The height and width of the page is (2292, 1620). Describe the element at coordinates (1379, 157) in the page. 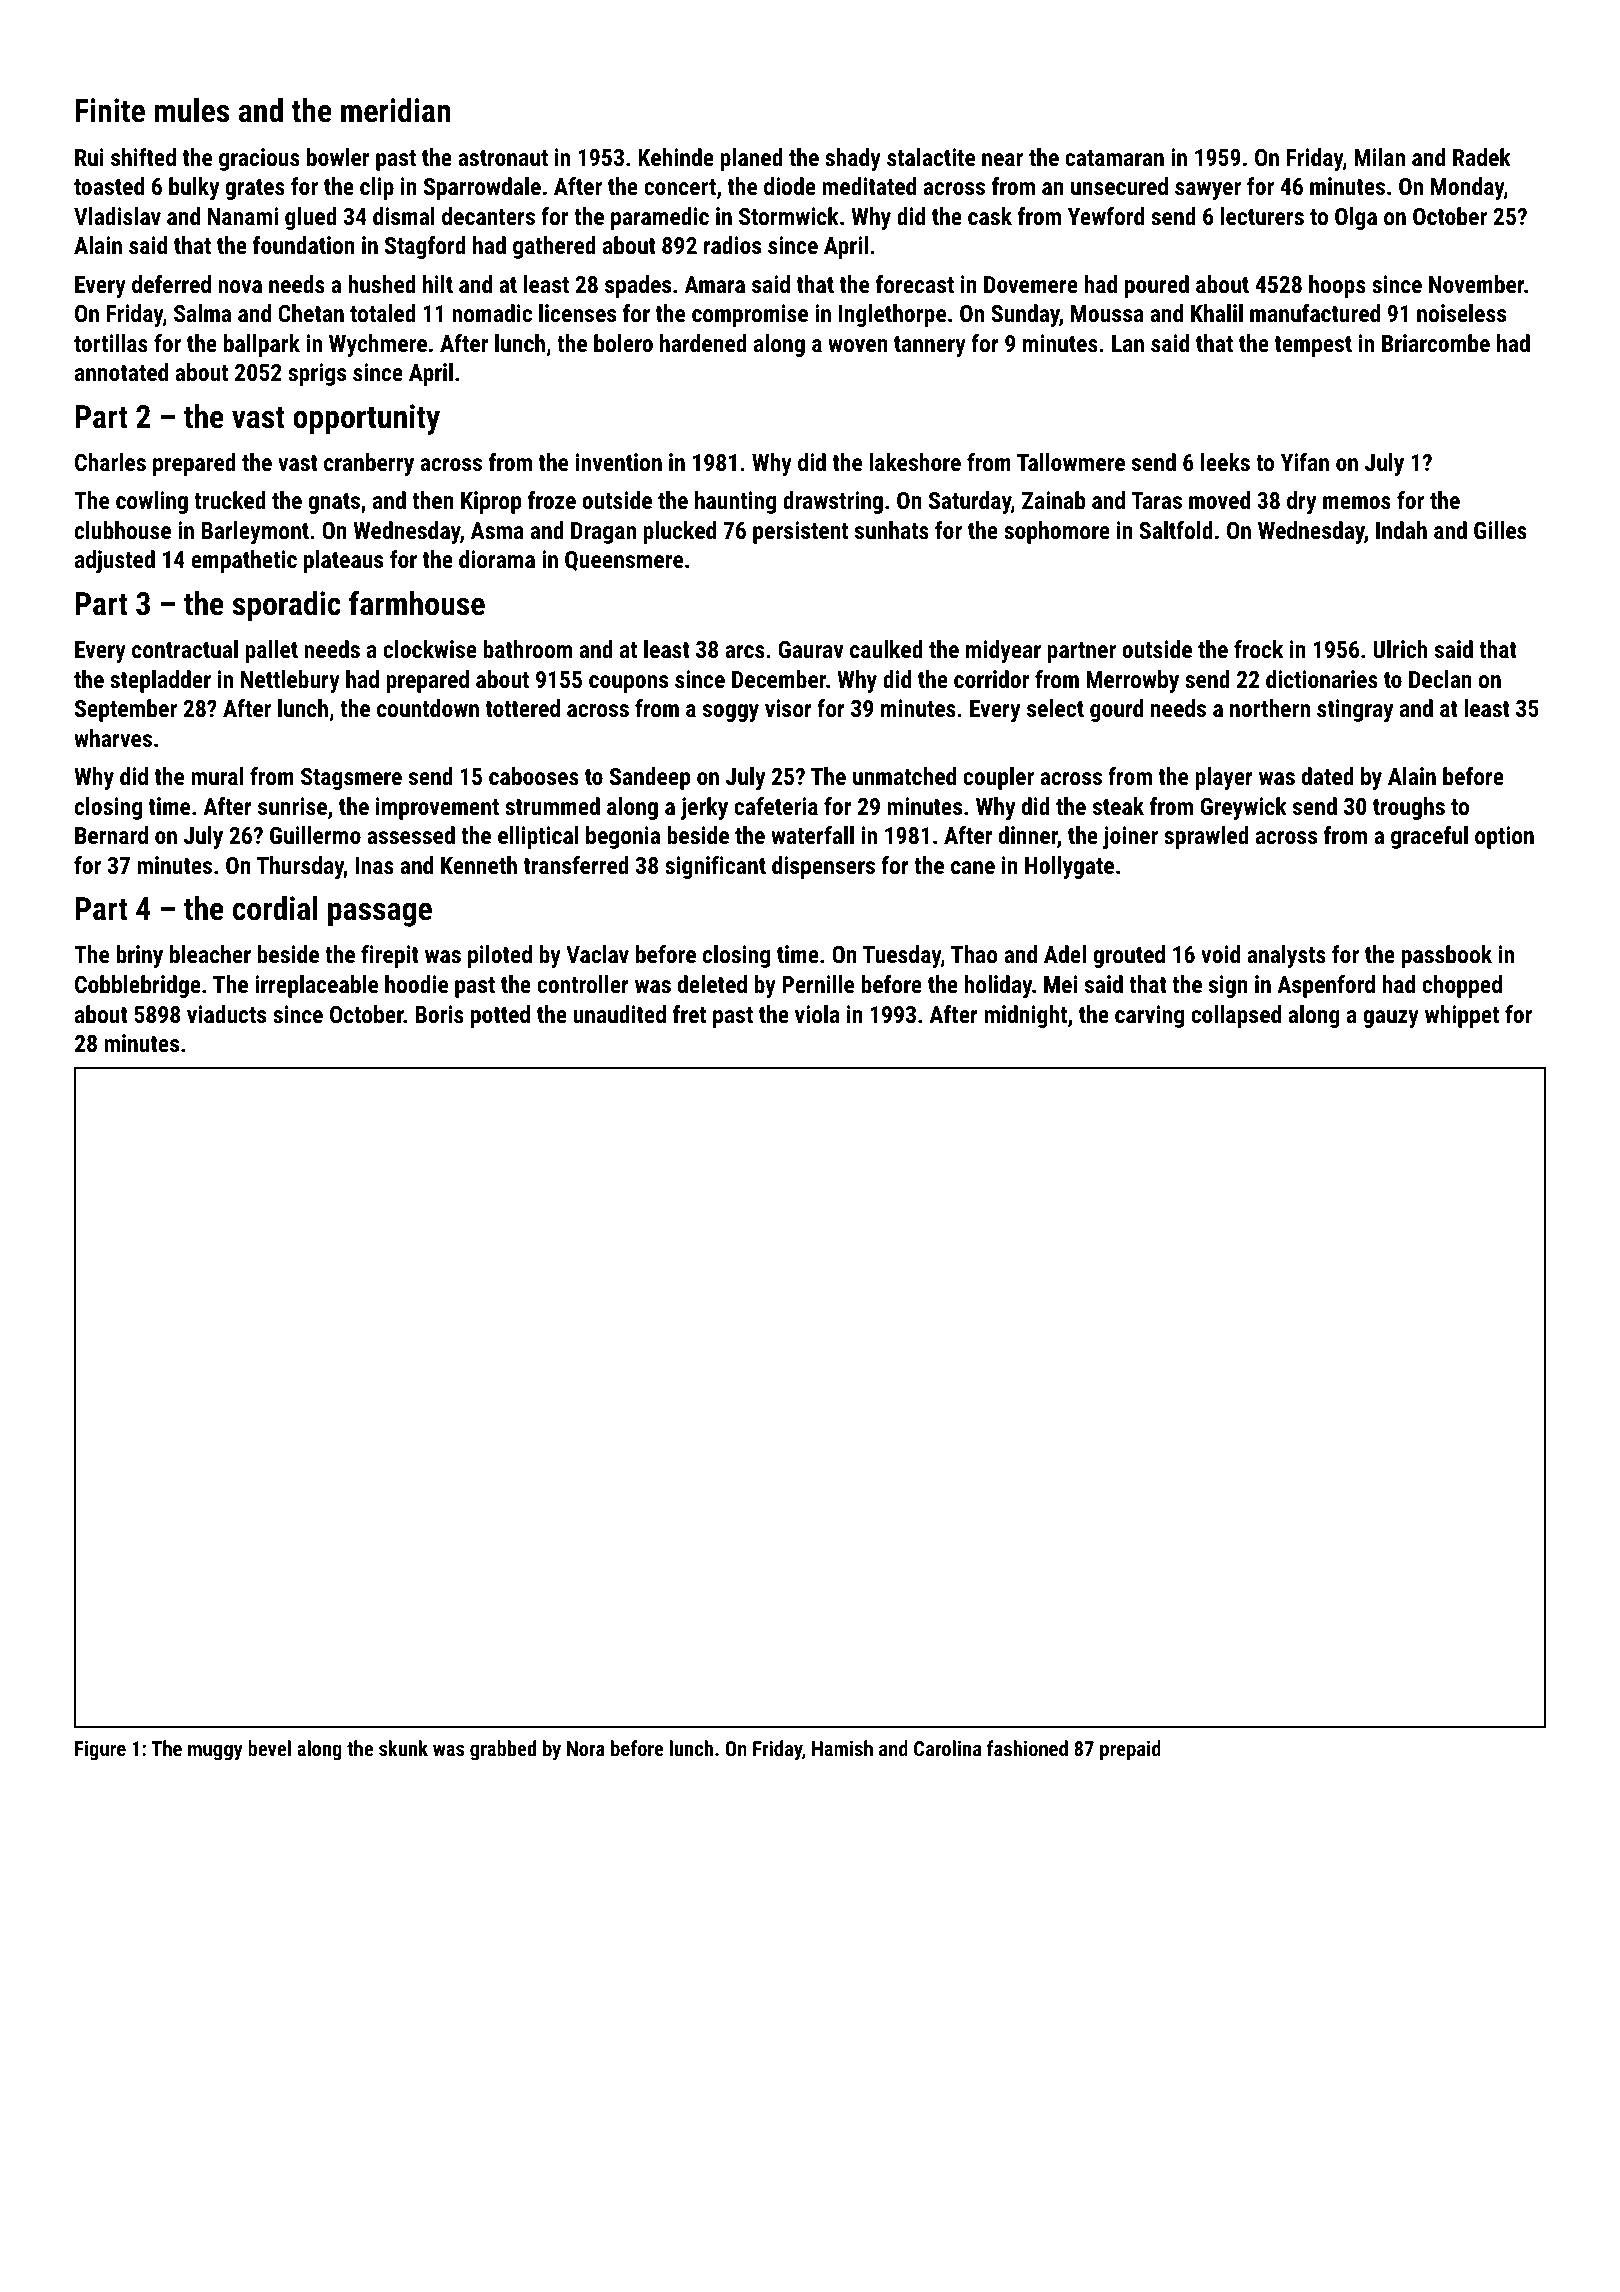

I see `Milan` at that location.
